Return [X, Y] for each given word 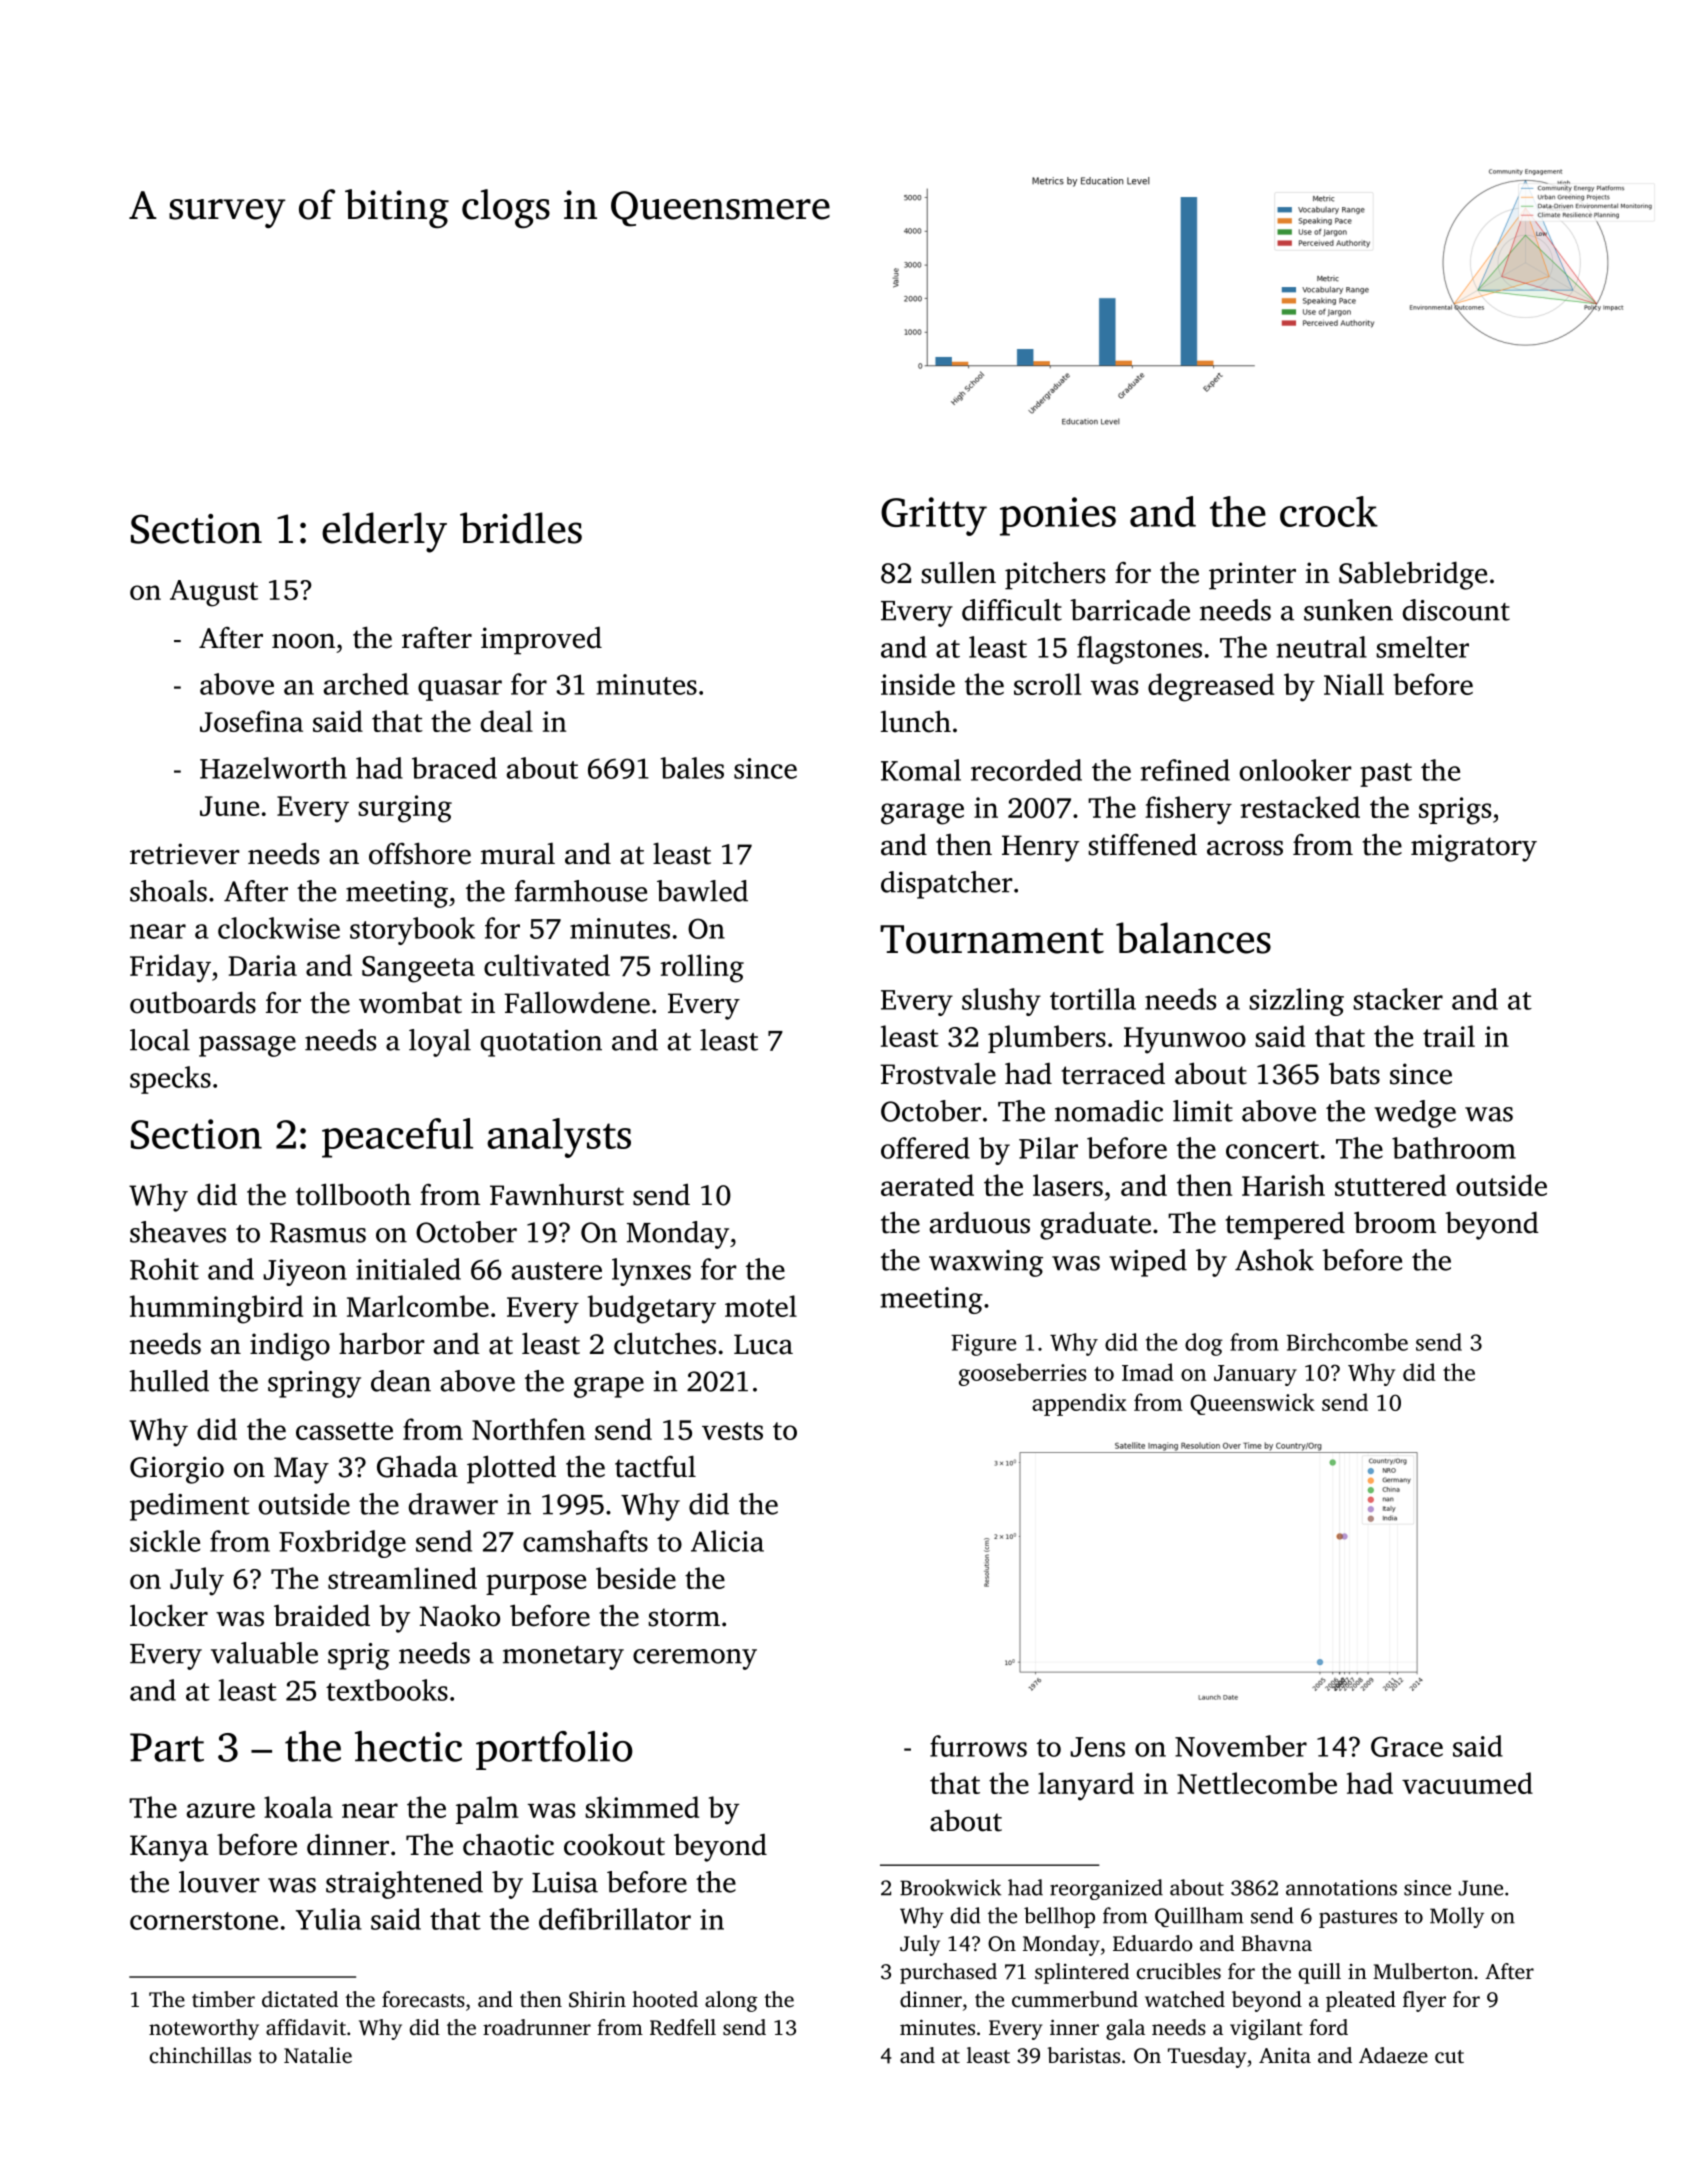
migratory [1474, 848]
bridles [521, 528]
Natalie [318, 2055]
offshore [420, 853]
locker [169, 1615]
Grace [1407, 1746]
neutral [1321, 647]
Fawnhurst [557, 1195]
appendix [1079, 1404]
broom [1395, 1222]
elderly [384, 532]
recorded [1026, 770]
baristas [1083, 2055]
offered [925, 1148]
